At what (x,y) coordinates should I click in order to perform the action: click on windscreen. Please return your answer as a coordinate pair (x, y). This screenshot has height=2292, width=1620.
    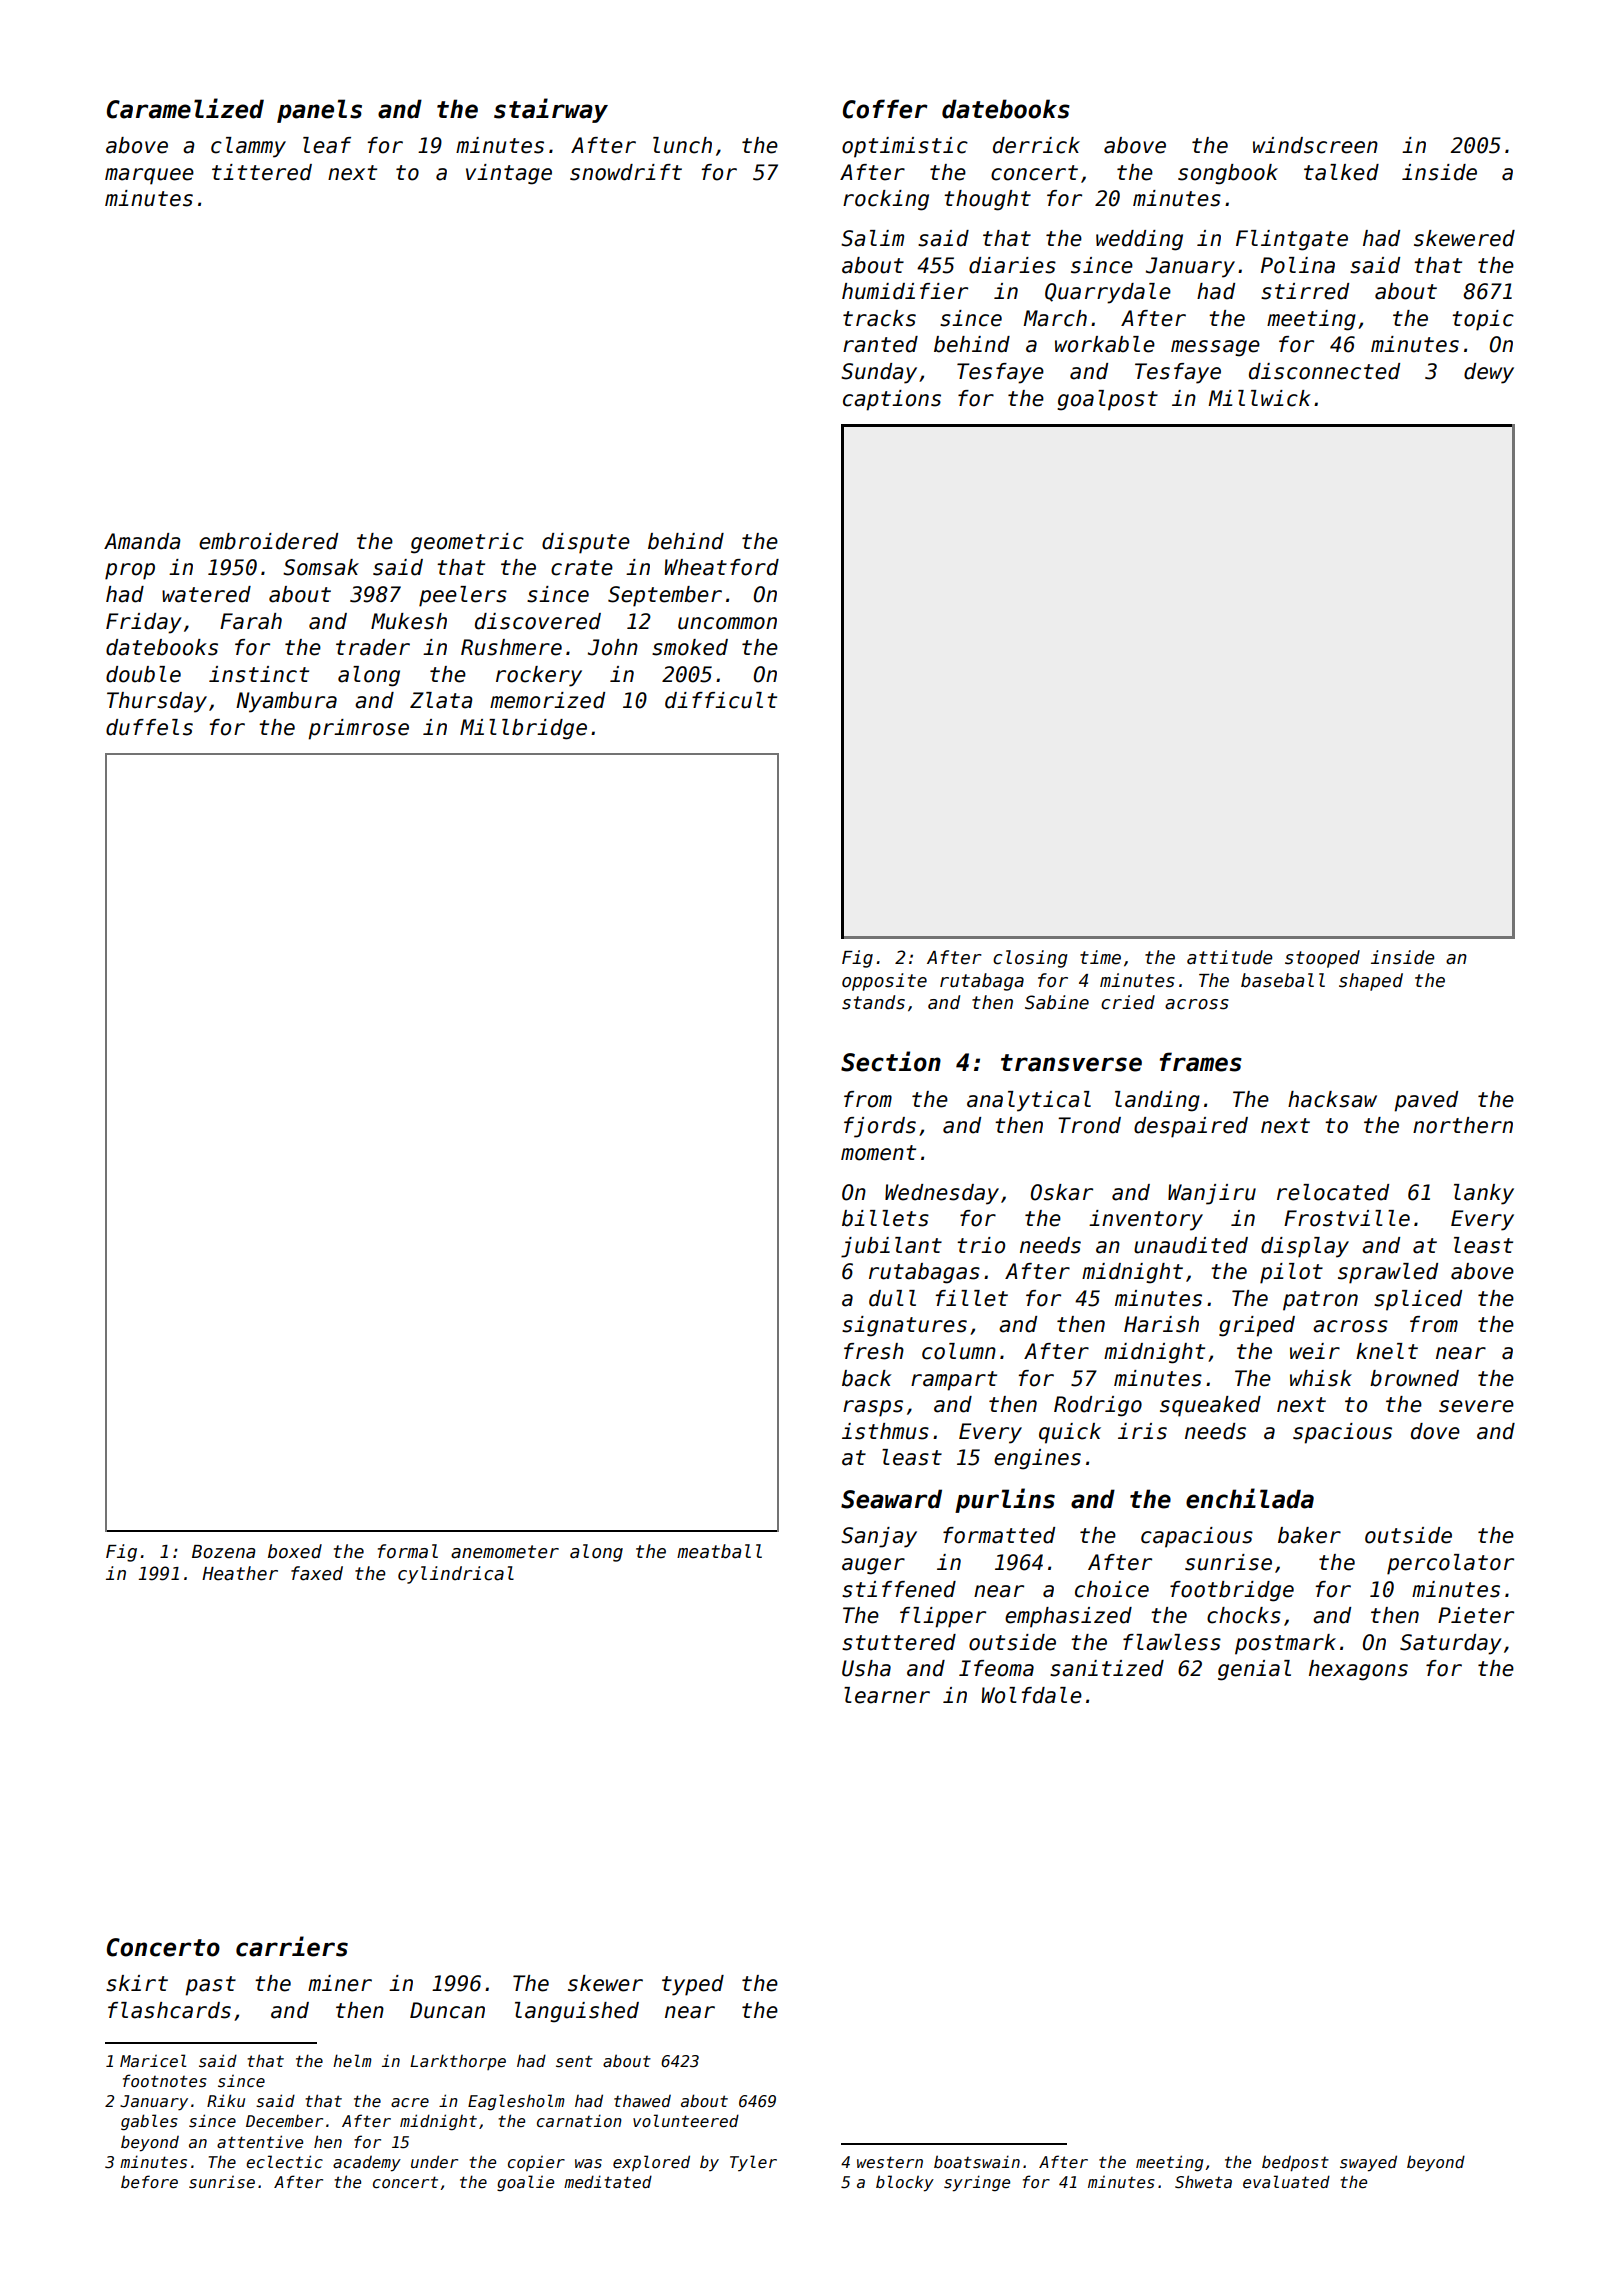
    Looking at the image, I should click on (1315, 145).
